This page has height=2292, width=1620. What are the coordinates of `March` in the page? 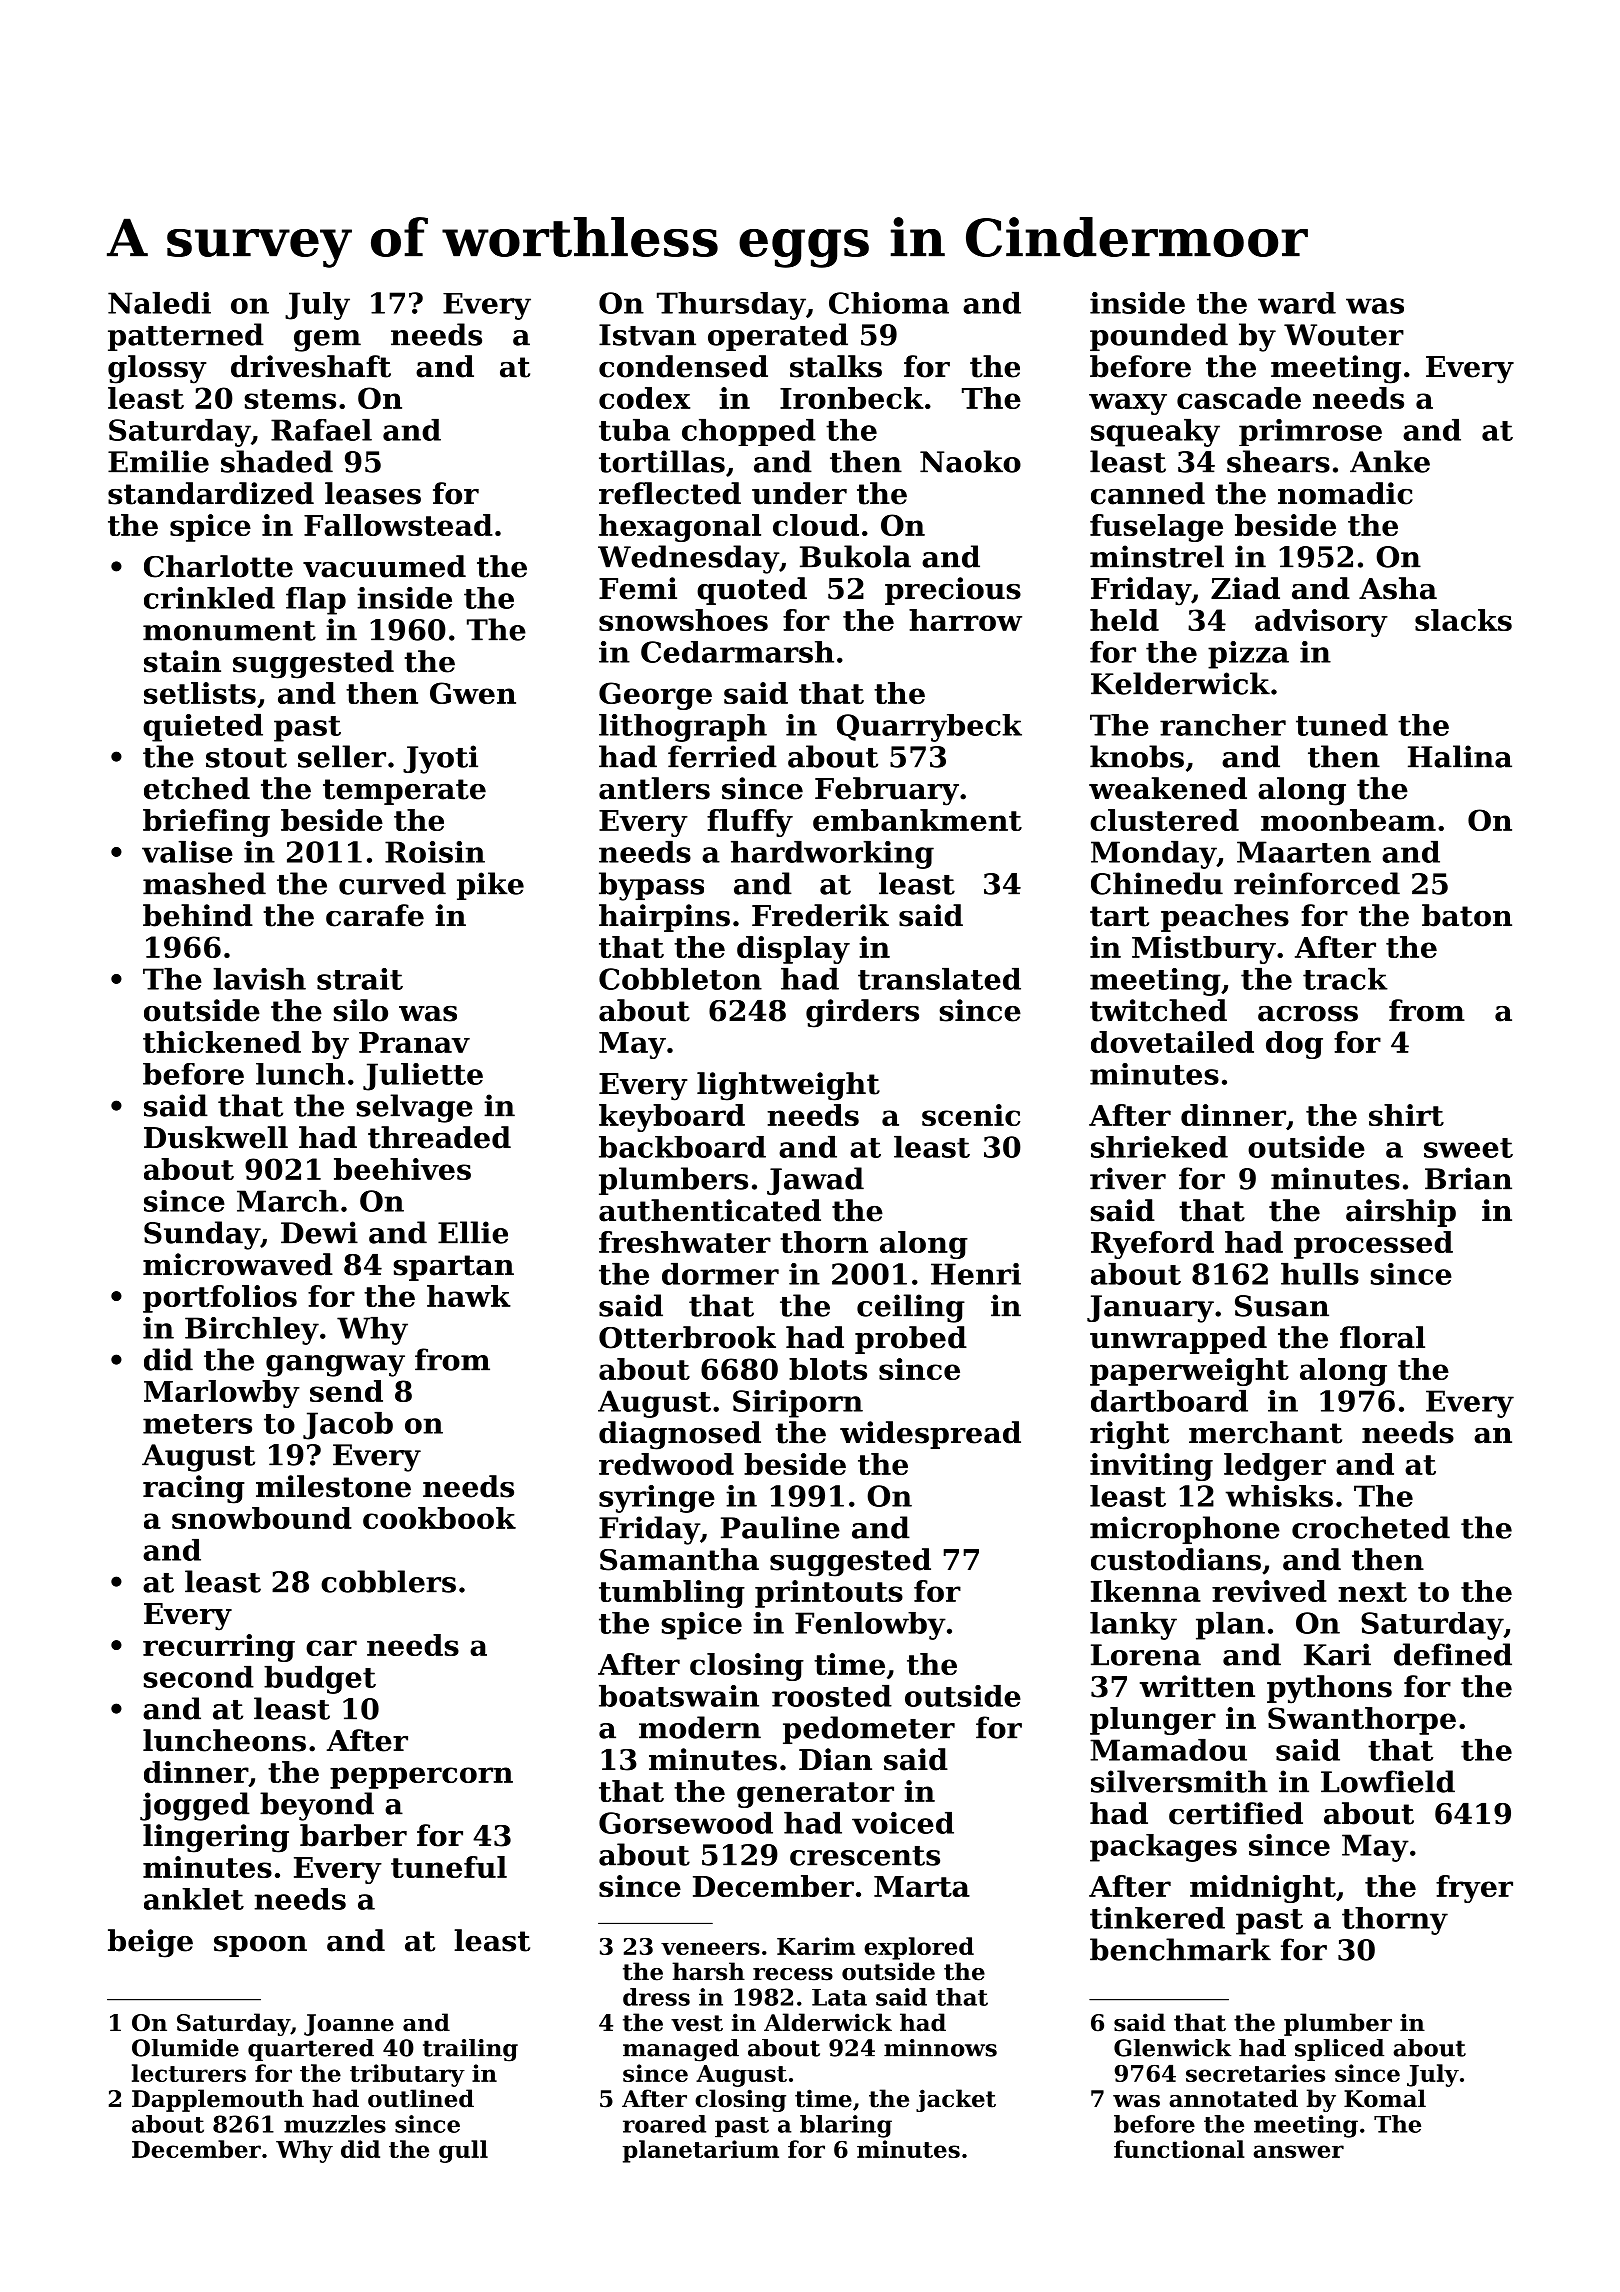 It's located at (288, 1201).
